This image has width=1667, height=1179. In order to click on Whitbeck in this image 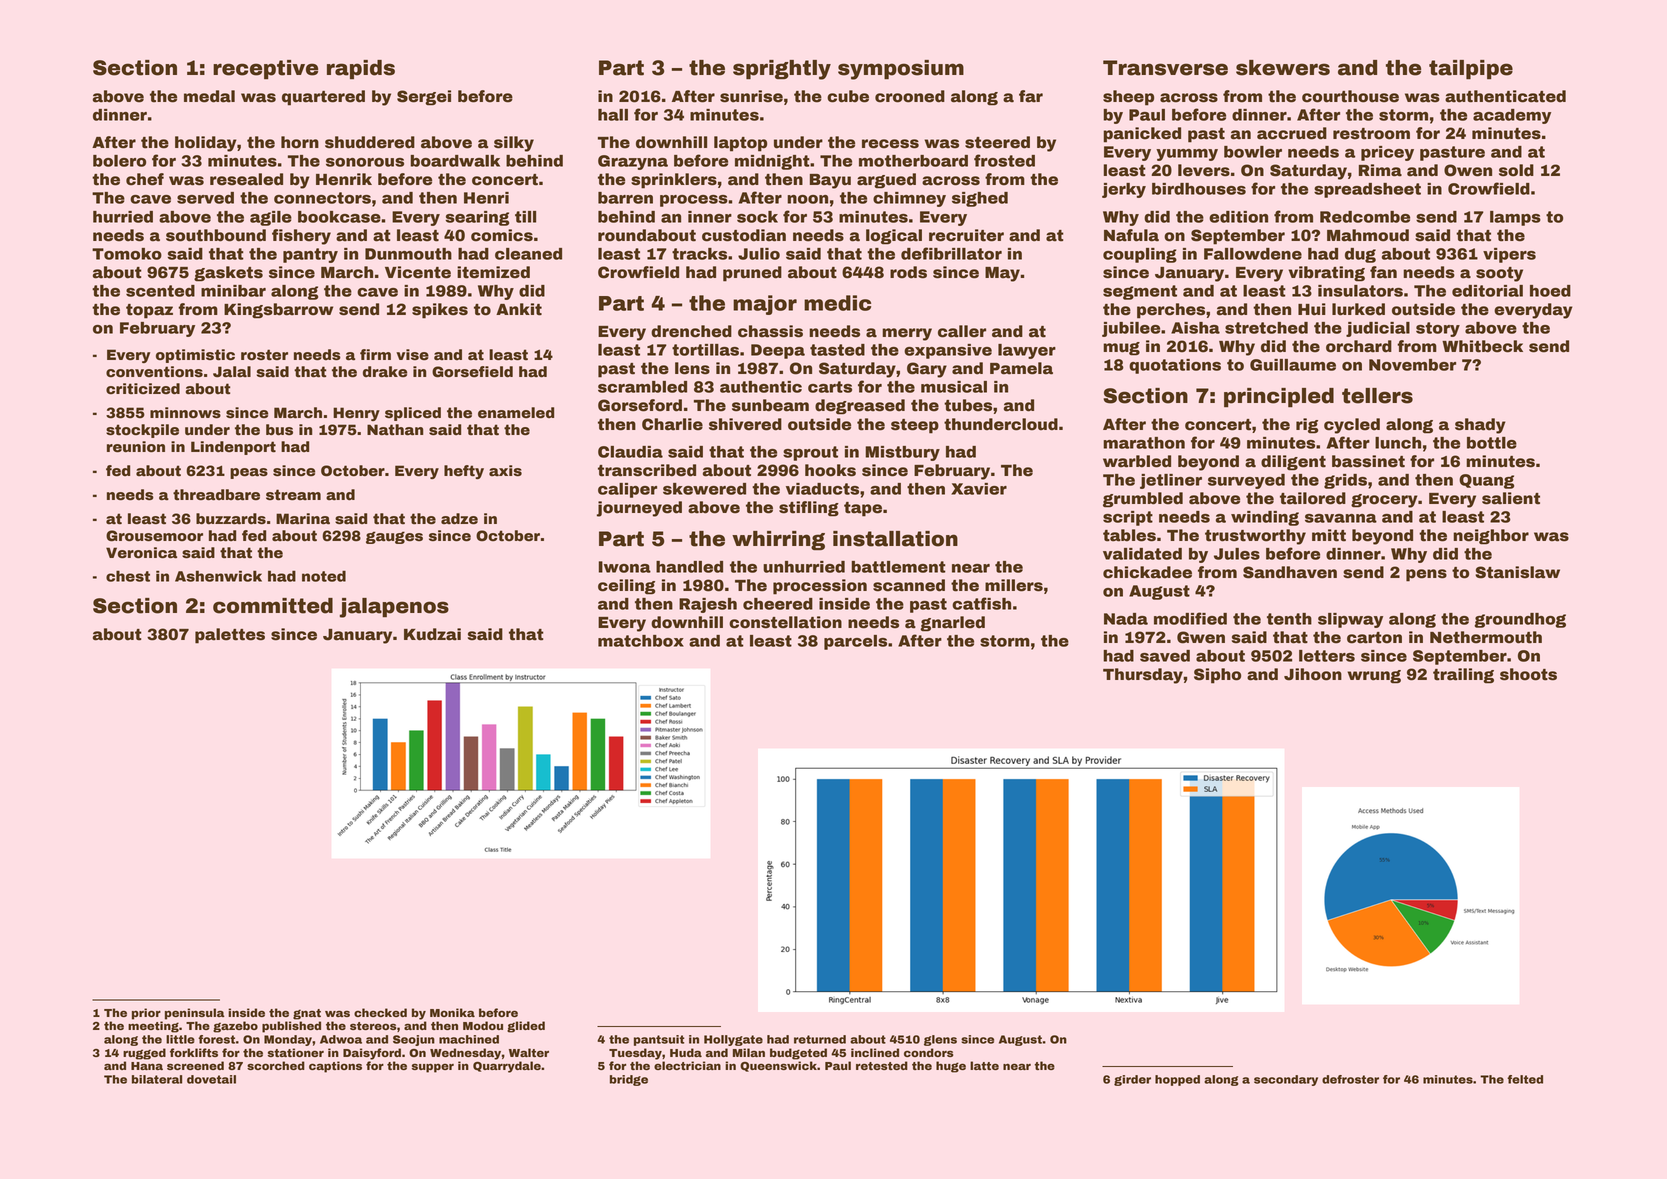, I will do `click(1482, 346)`.
